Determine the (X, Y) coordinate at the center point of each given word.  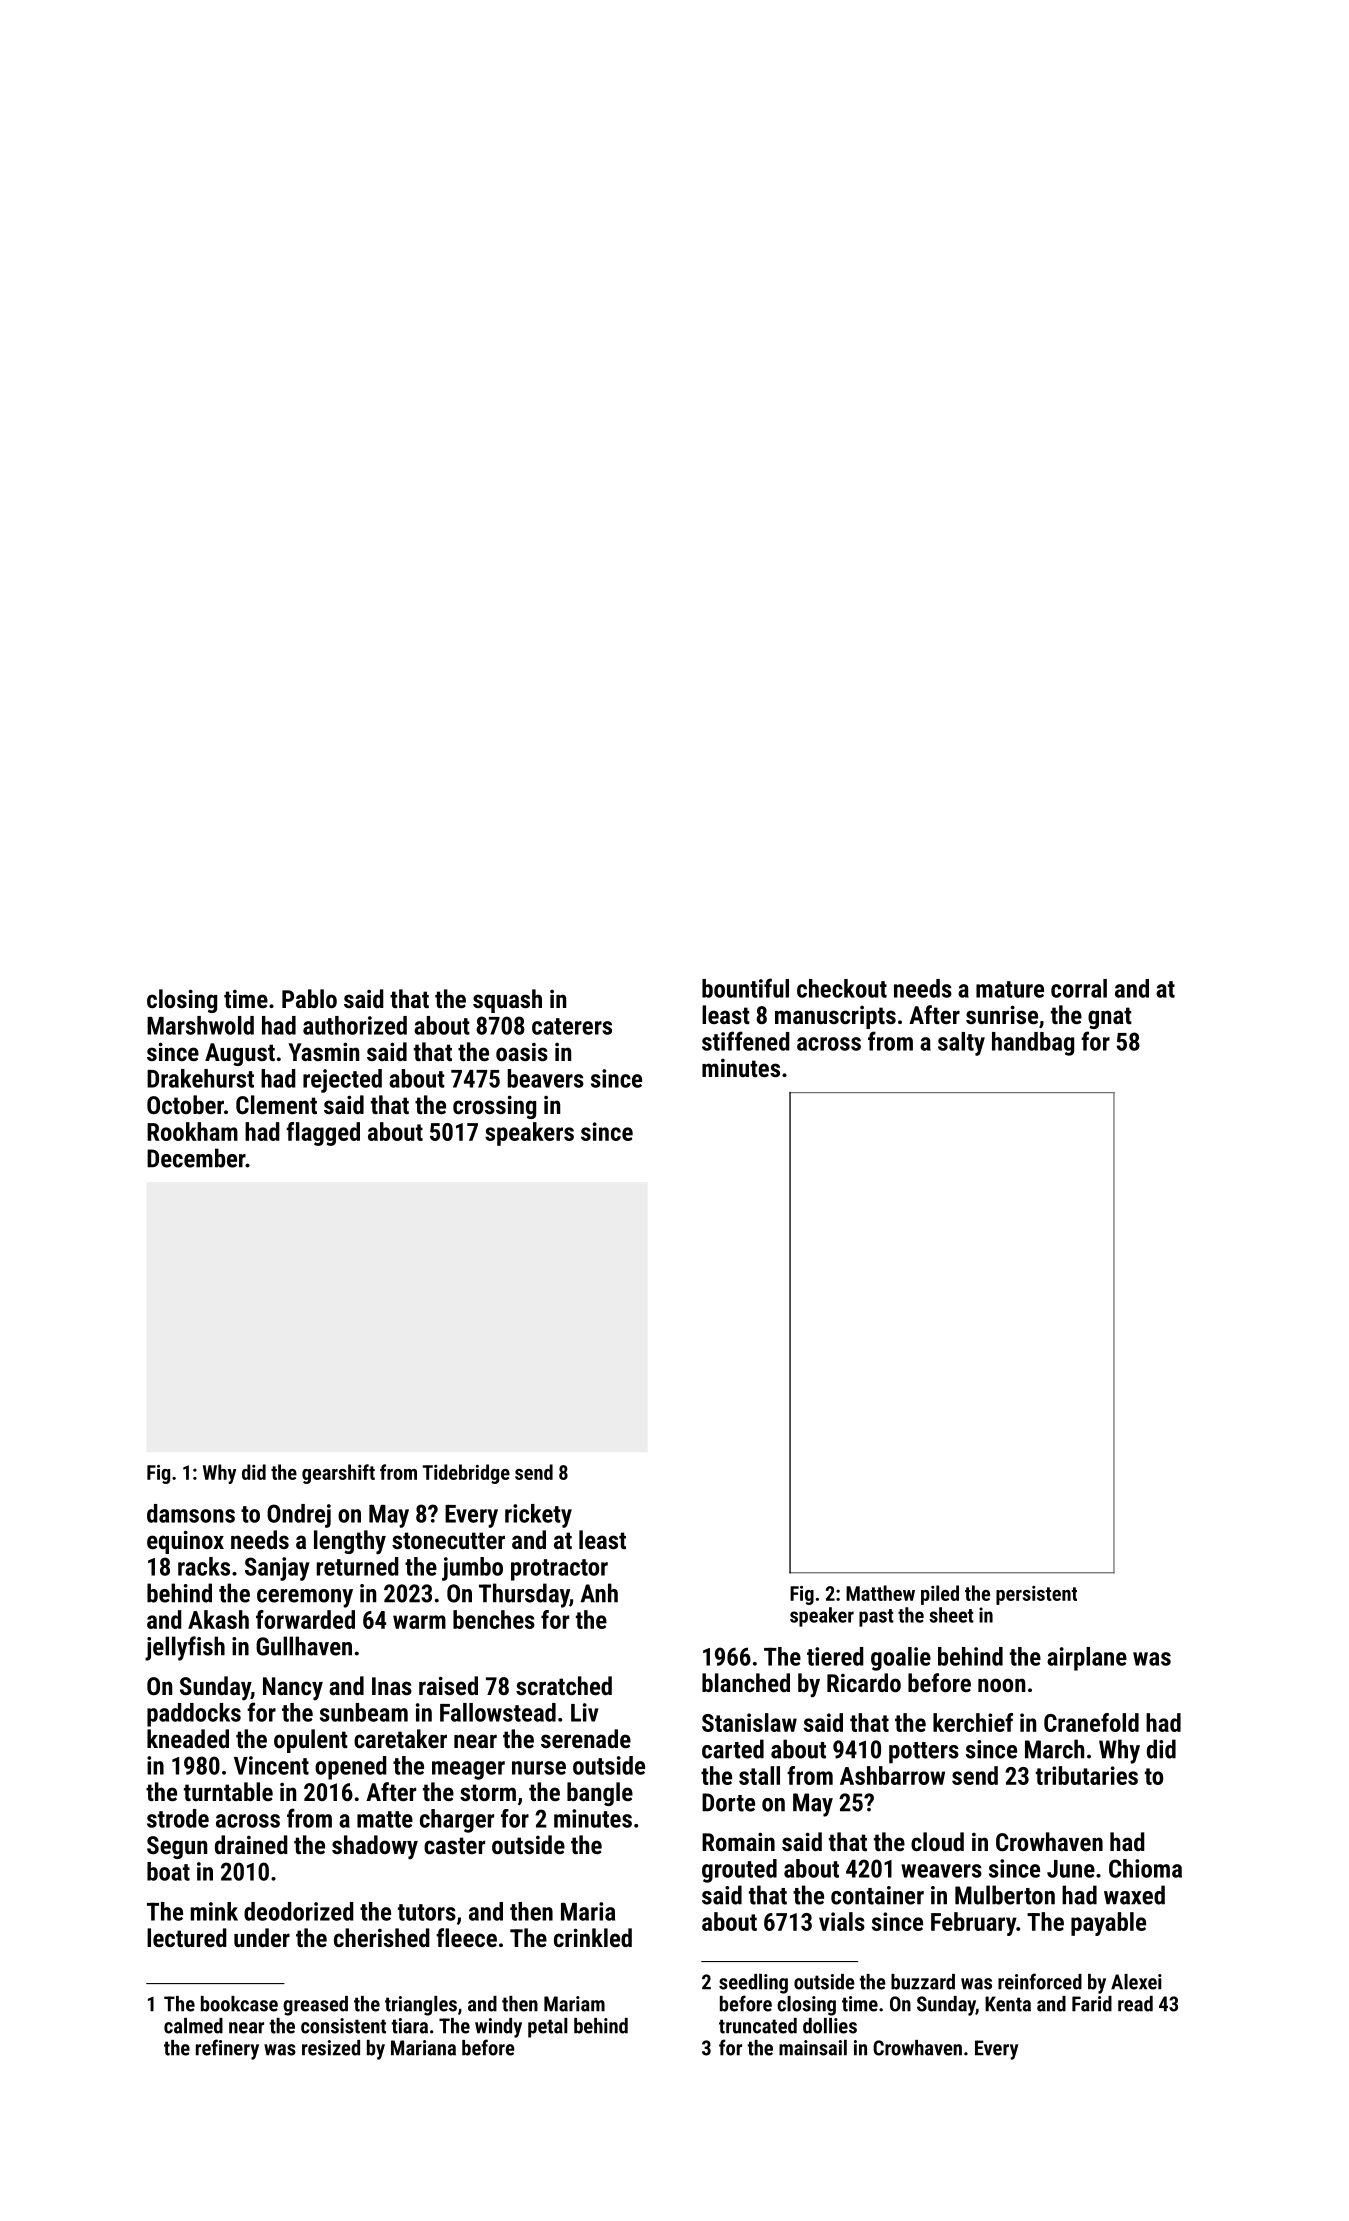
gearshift (338, 1474)
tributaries (1087, 1775)
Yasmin (323, 1051)
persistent (1036, 1595)
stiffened (746, 1041)
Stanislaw (749, 1722)
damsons (191, 1513)
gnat (1110, 1018)
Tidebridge (466, 1474)
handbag (1033, 1044)
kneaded (188, 1738)
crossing (494, 1107)
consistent (343, 2026)
